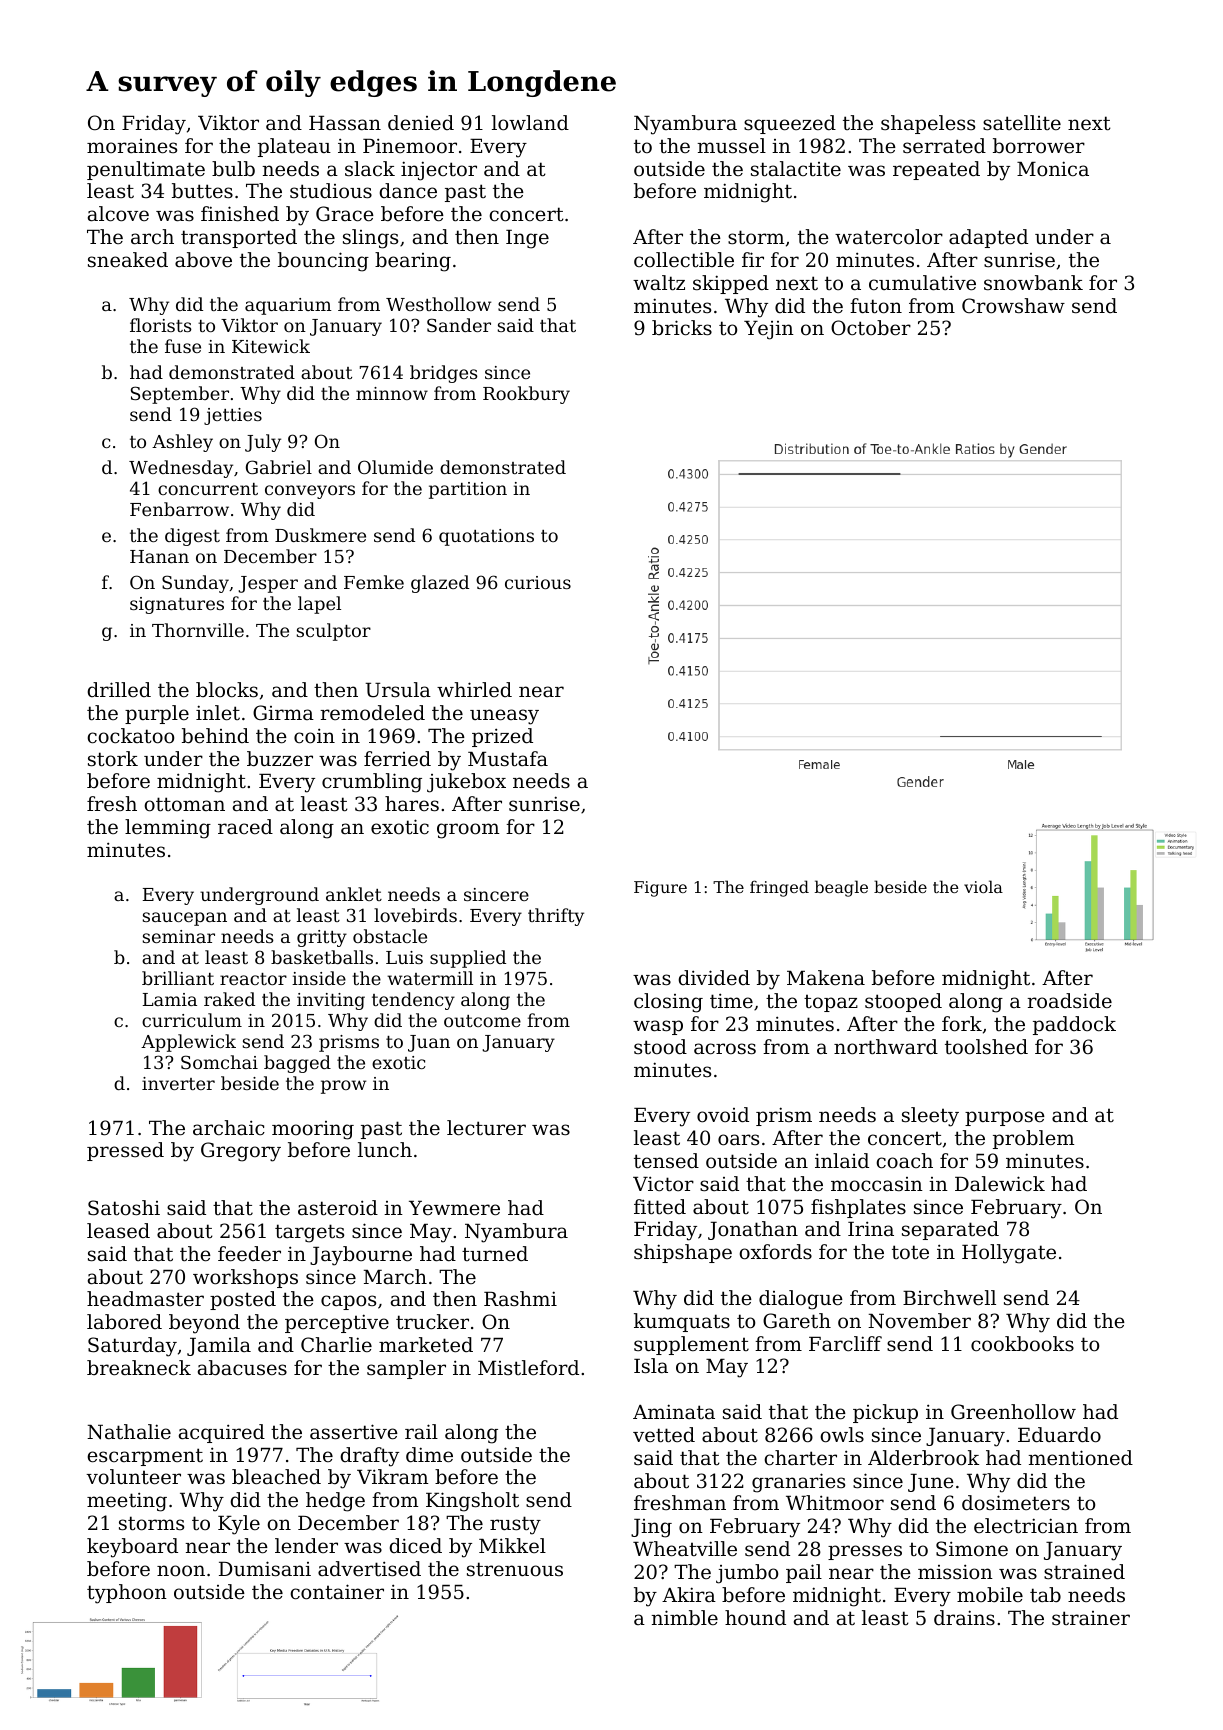 This screenshot has height=1730, width=1223. What do you see at coordinates (1074, 1025) in the screenshot?
I see `paddock` at bounding box center [1074, 1025].
